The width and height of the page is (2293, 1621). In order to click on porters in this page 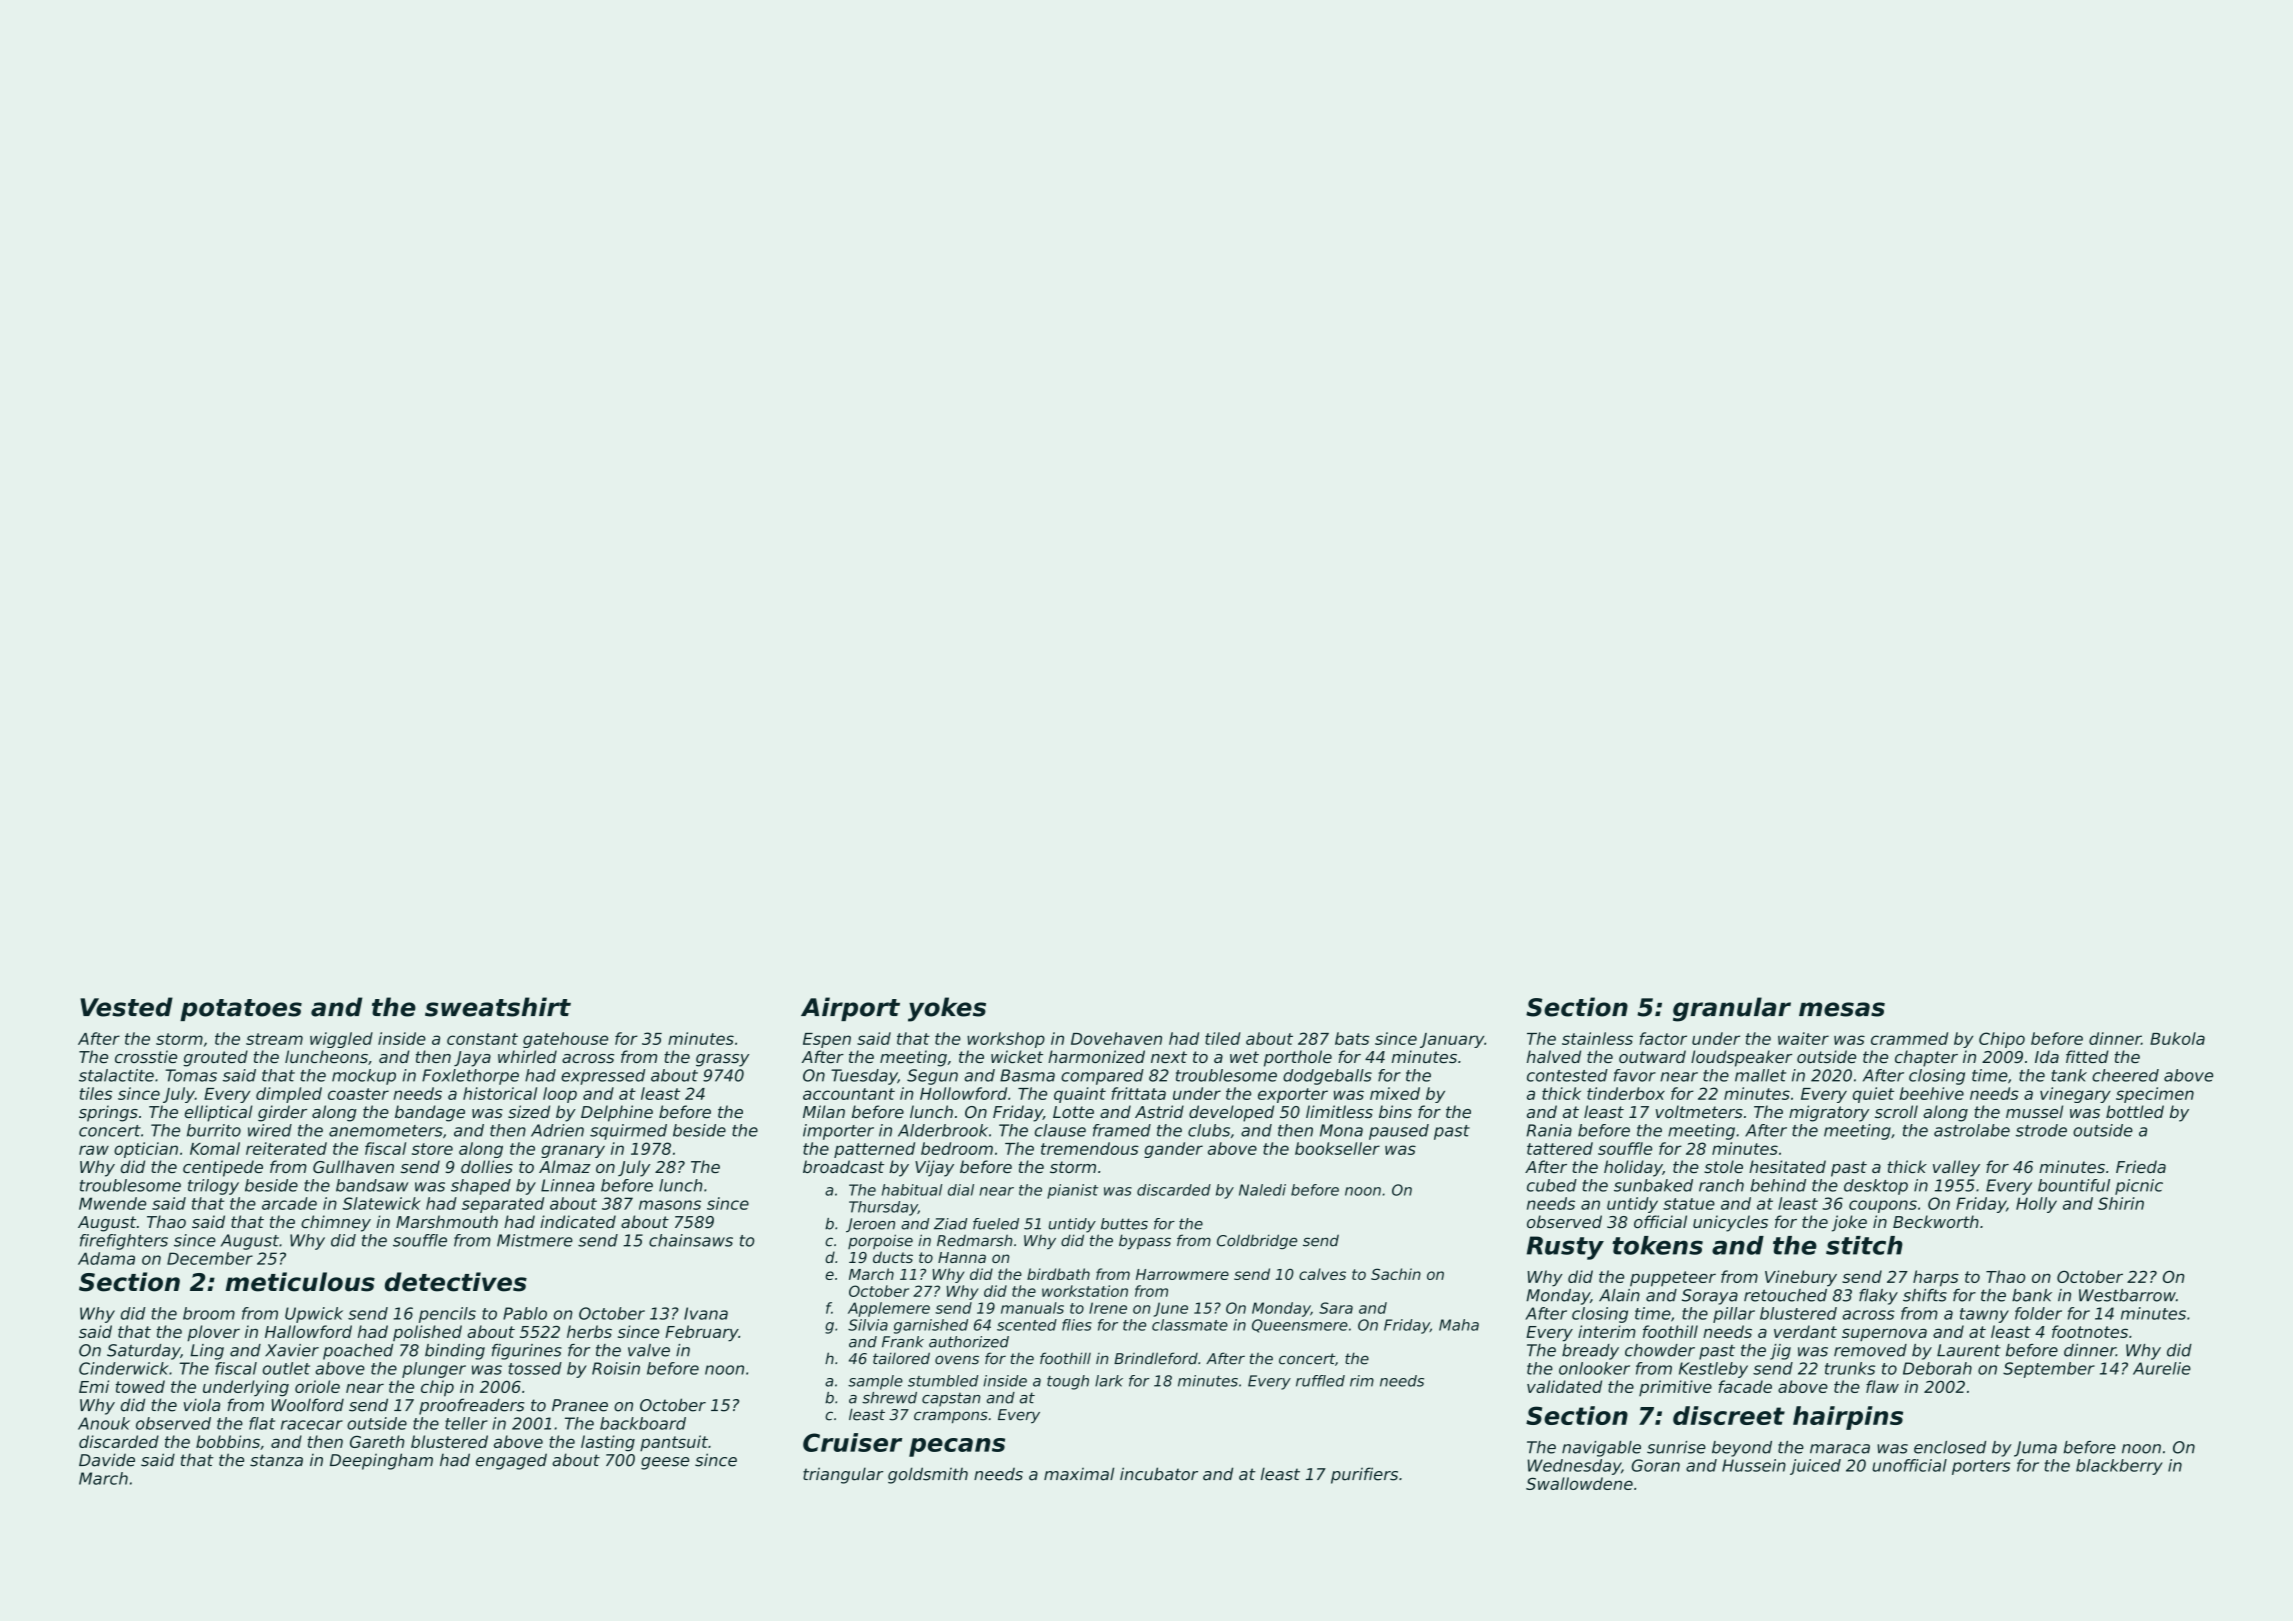, I will do `click(1981, 1467)`.
